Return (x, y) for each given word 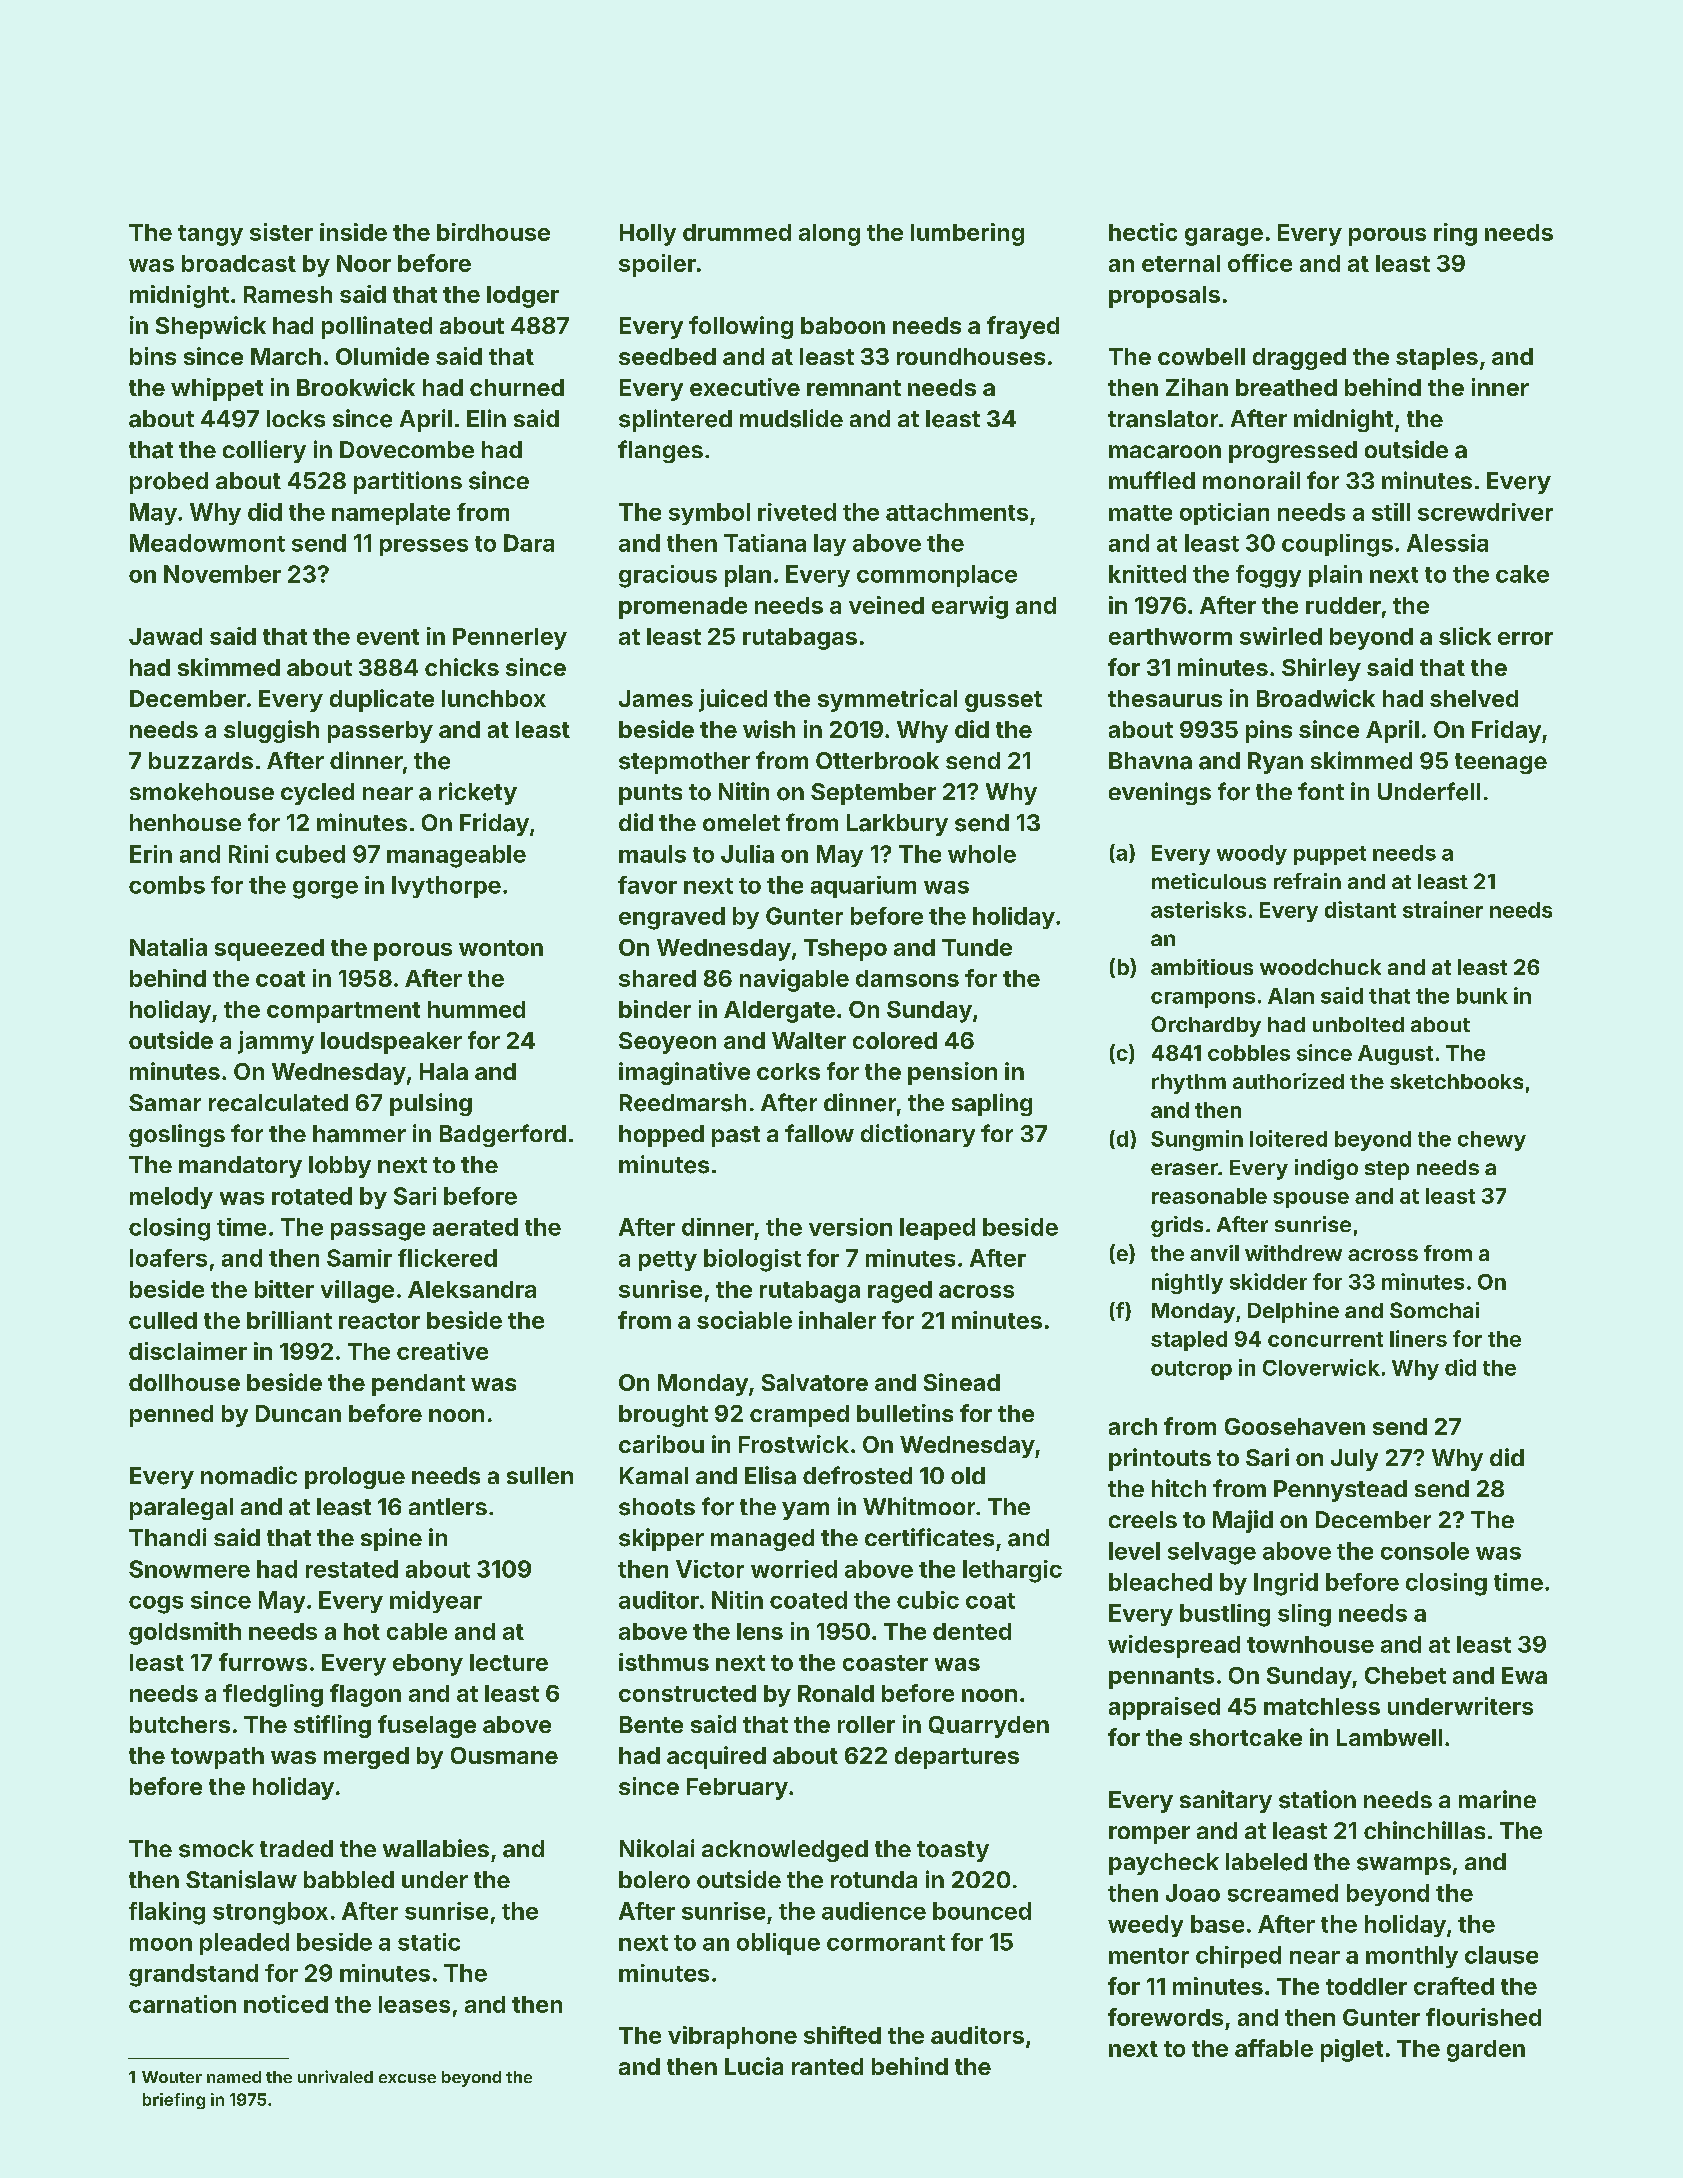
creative (442, 1351)
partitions (408, 482)
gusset (1003, 701)
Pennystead (1340, 1491)
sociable (744, 1320)
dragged (1299, 359)
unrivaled (335, 2076)
